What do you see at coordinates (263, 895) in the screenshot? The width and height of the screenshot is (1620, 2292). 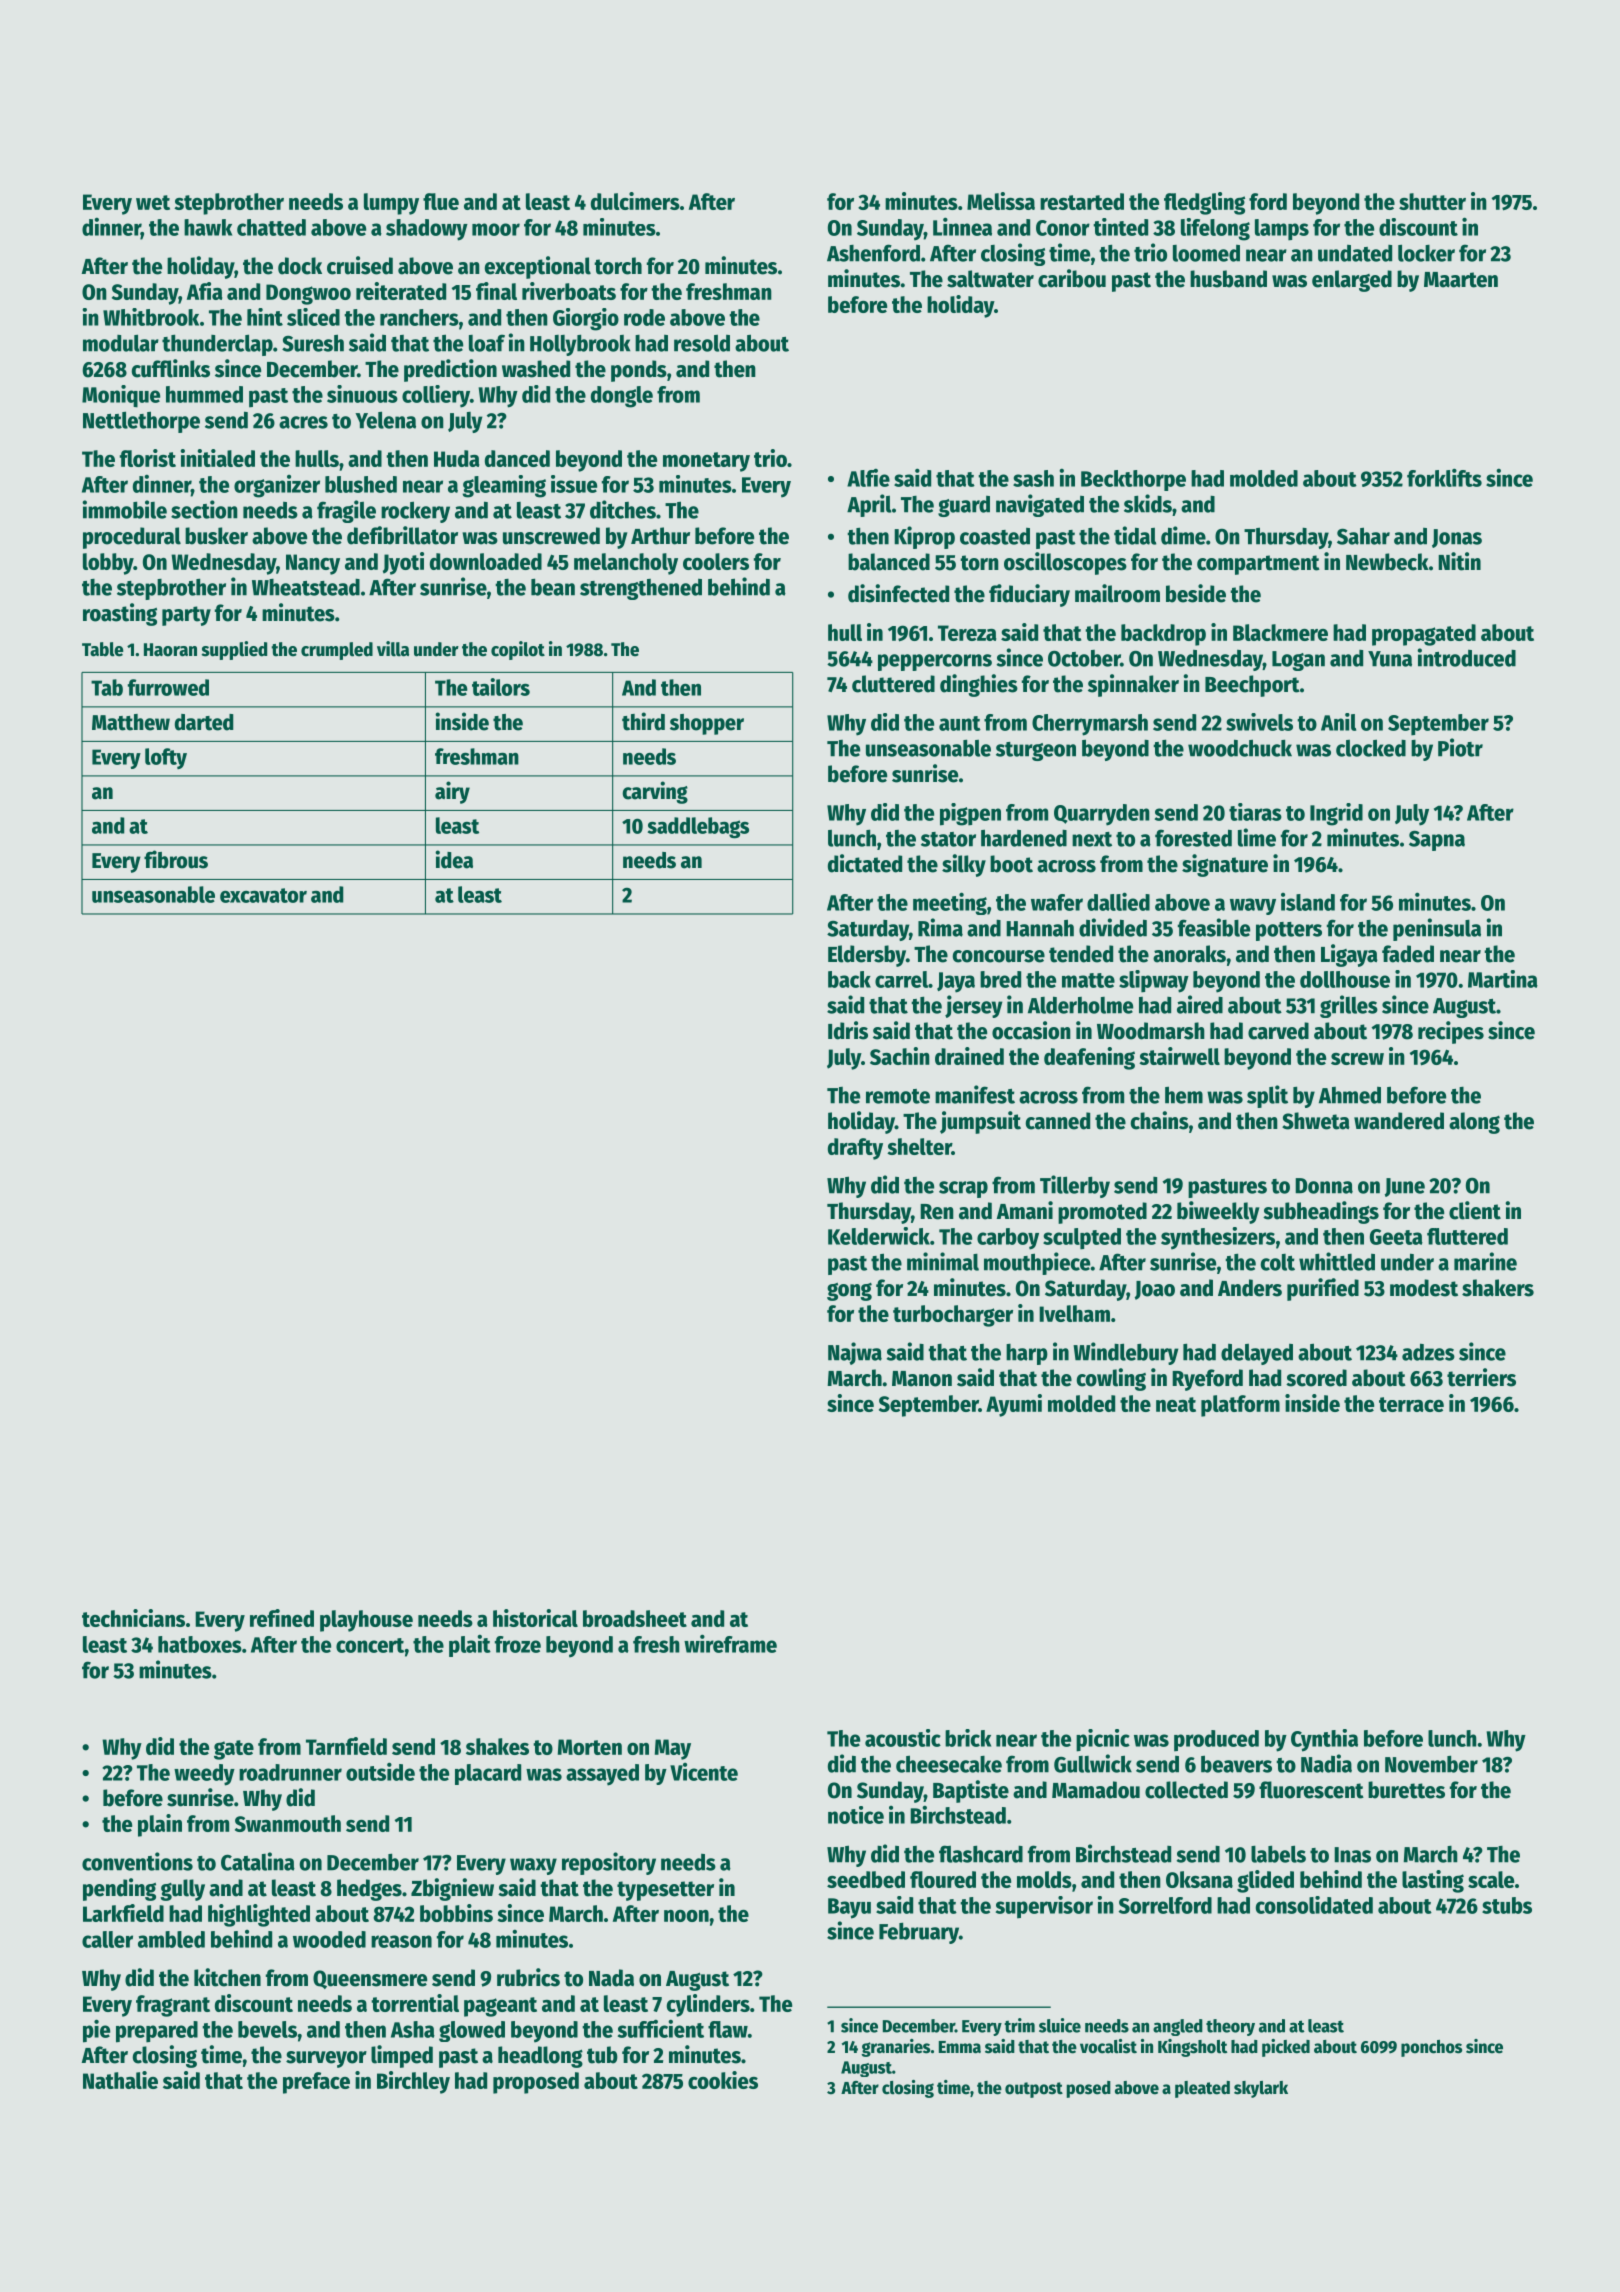 I see `excavator` at bounding box center [263, 895].
